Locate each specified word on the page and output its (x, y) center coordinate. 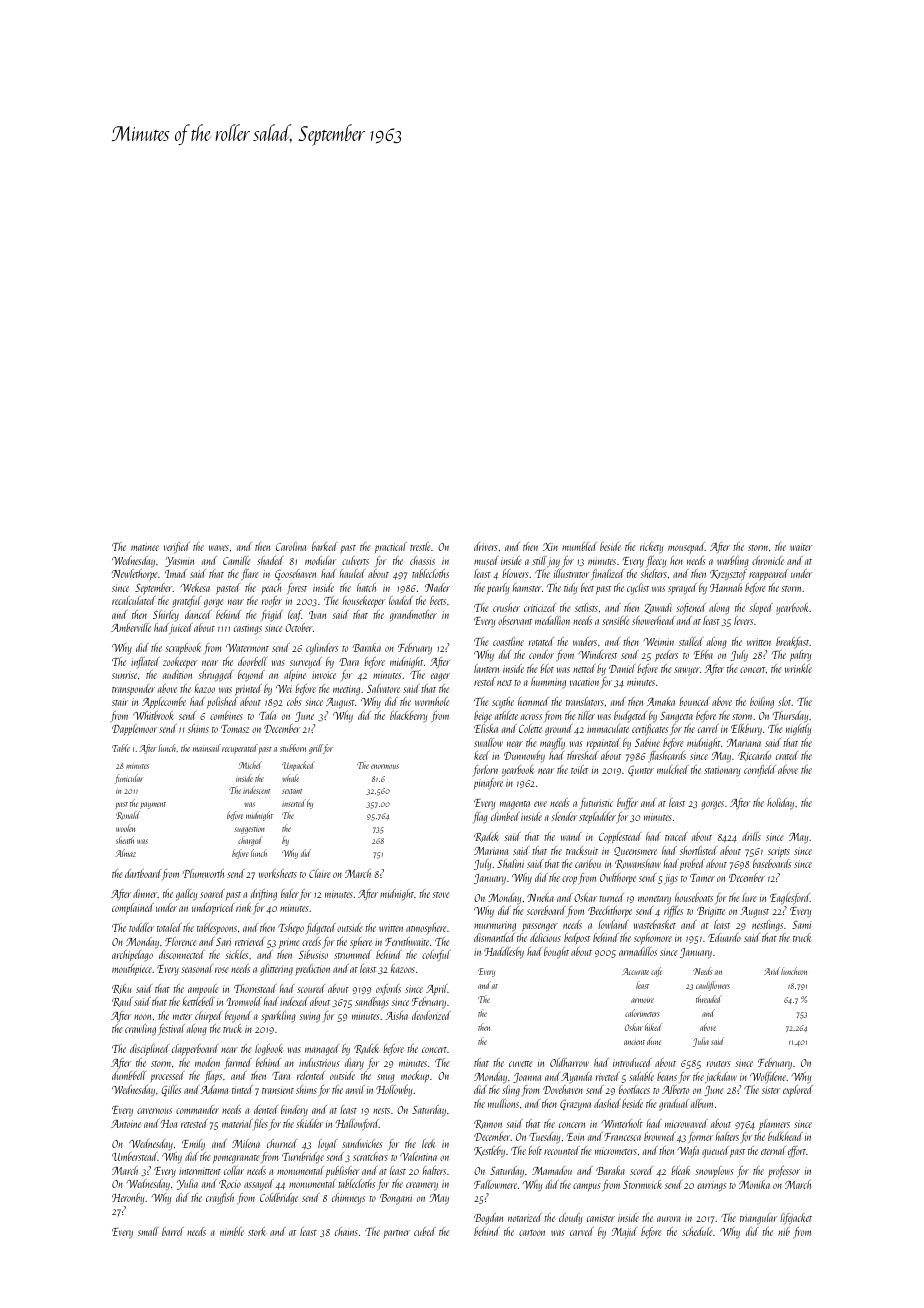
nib (784, 1231)
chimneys (348, 1199)
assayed (259, 1185)
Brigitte (711, 912)
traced (676, 836)
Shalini (510, 863)
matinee (145, 547)
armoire (642, 1000)
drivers (486, 546)
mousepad (686, 547)
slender (564, 816)
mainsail (207, 748)
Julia (701, 1042)
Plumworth (203, 873)
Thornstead (255, 988)
